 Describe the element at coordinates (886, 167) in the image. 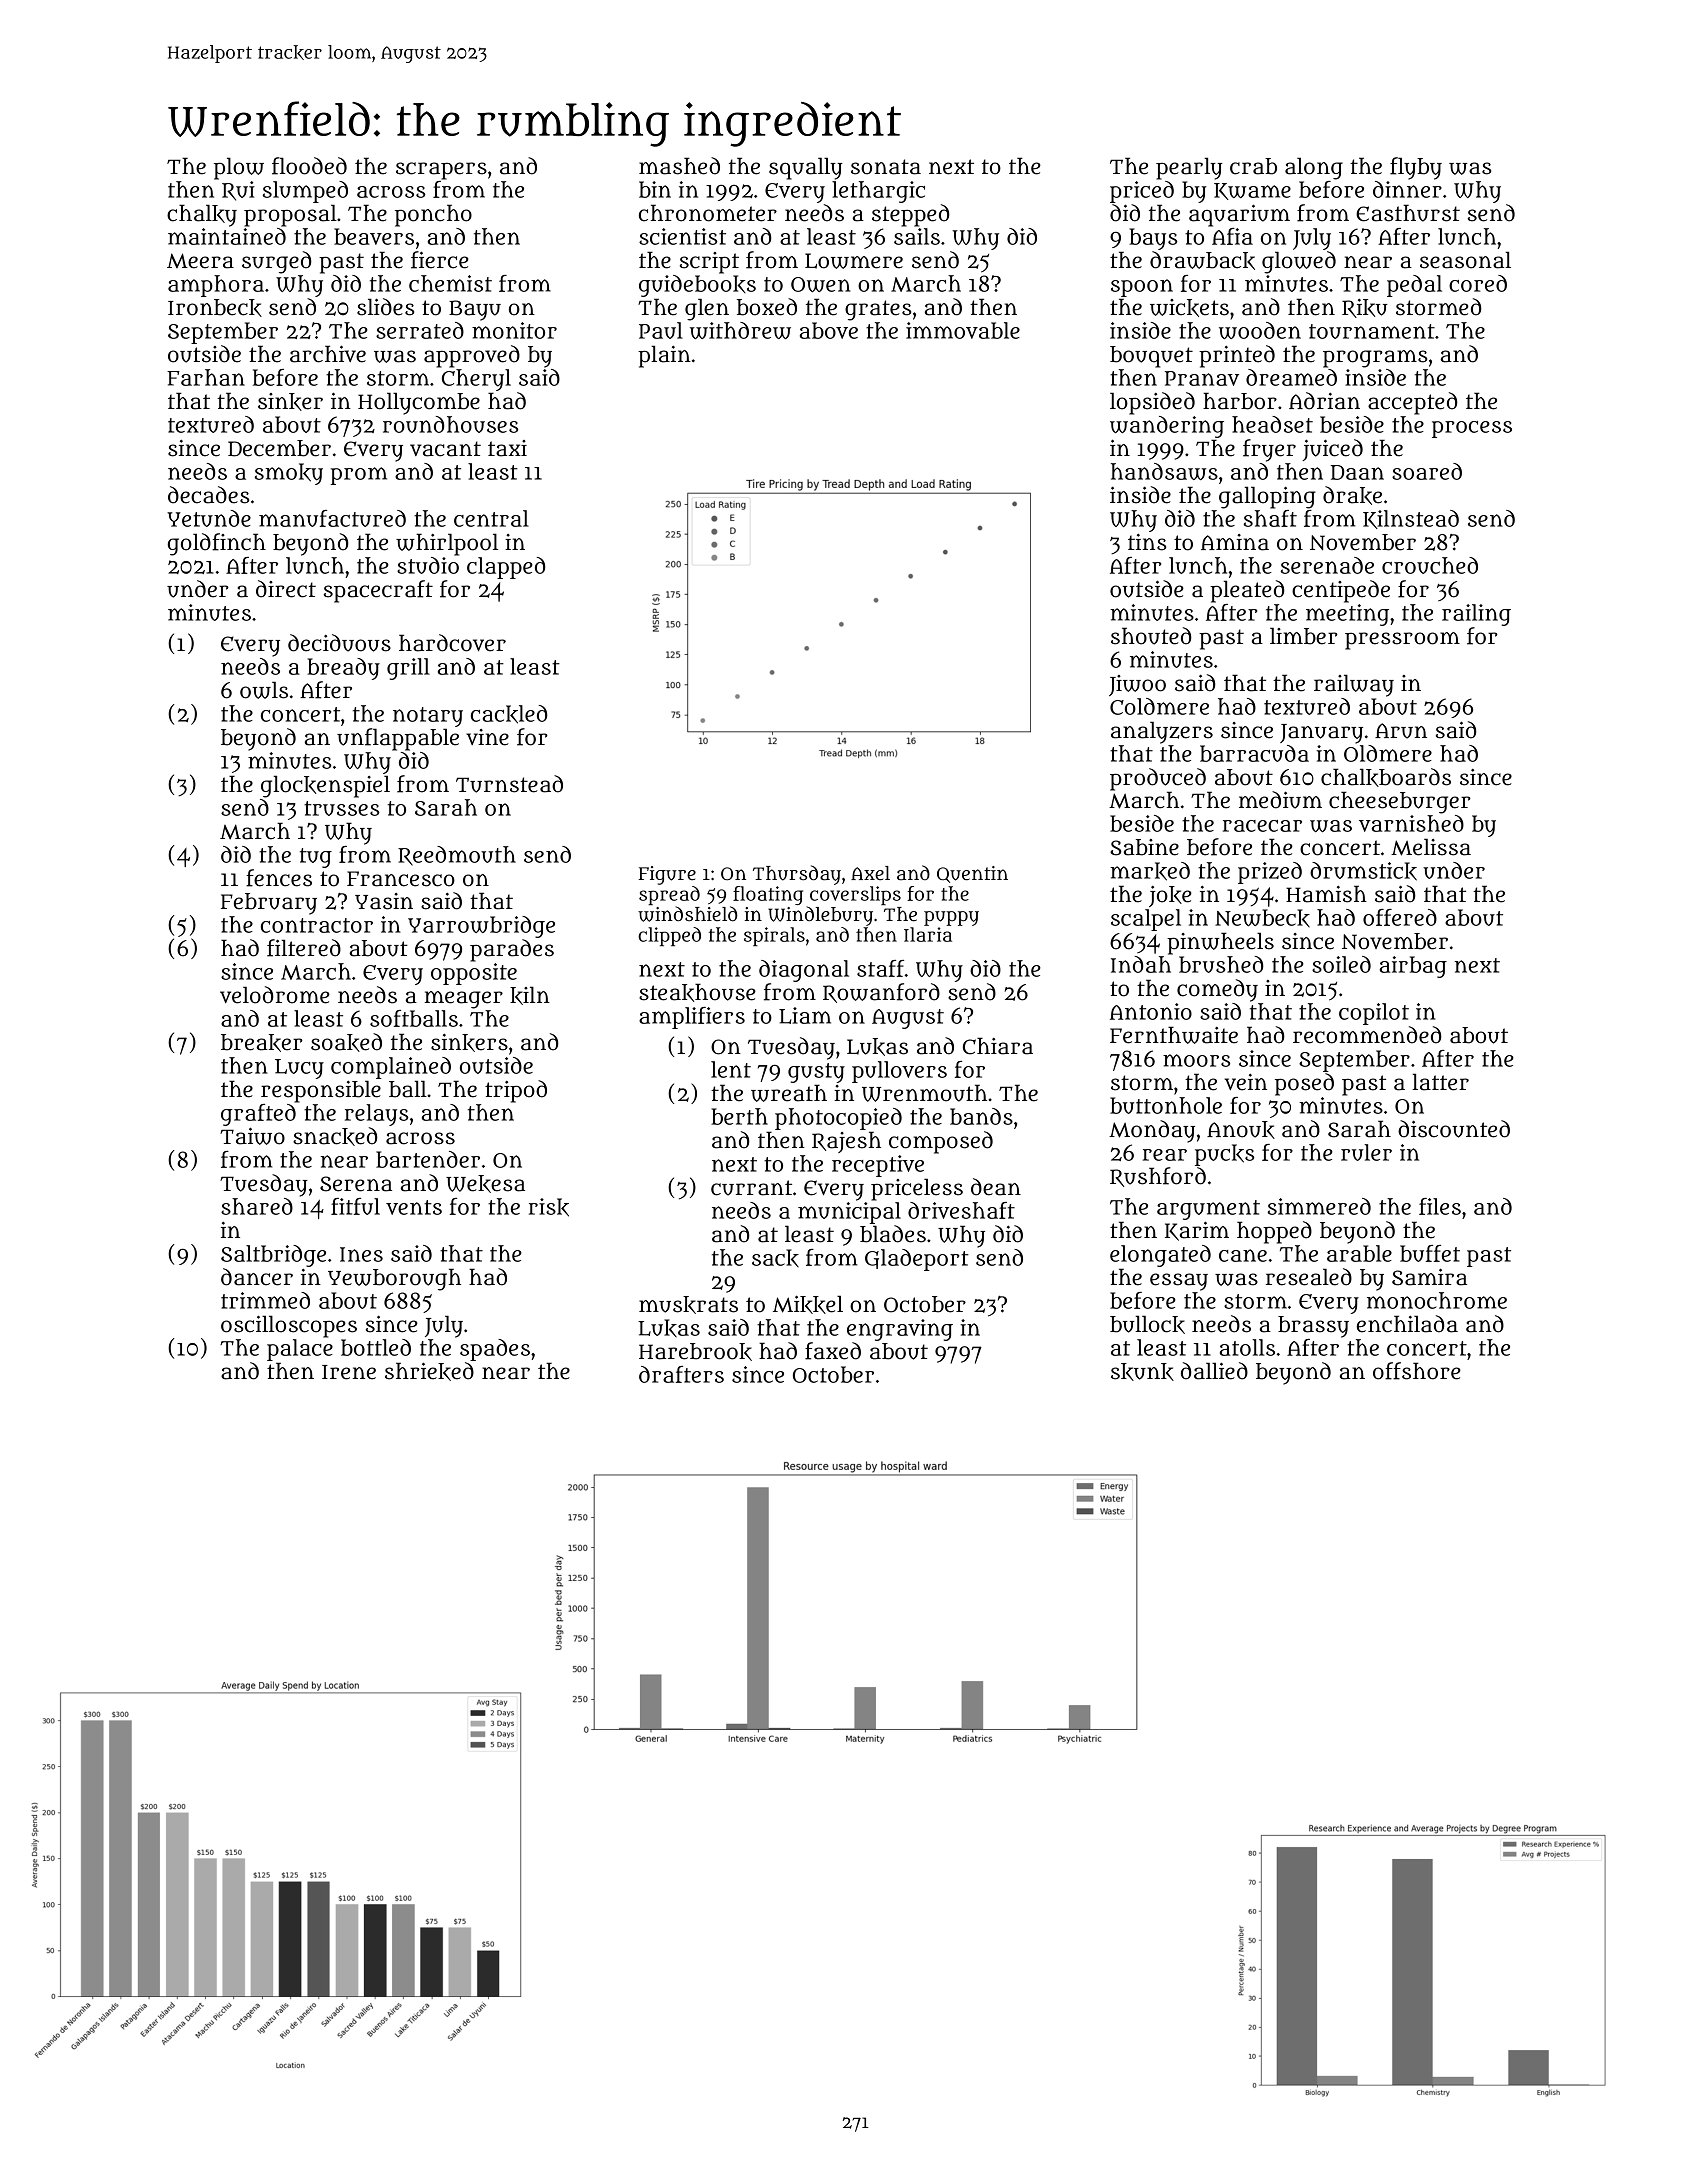

I see `sonata` at that location.
